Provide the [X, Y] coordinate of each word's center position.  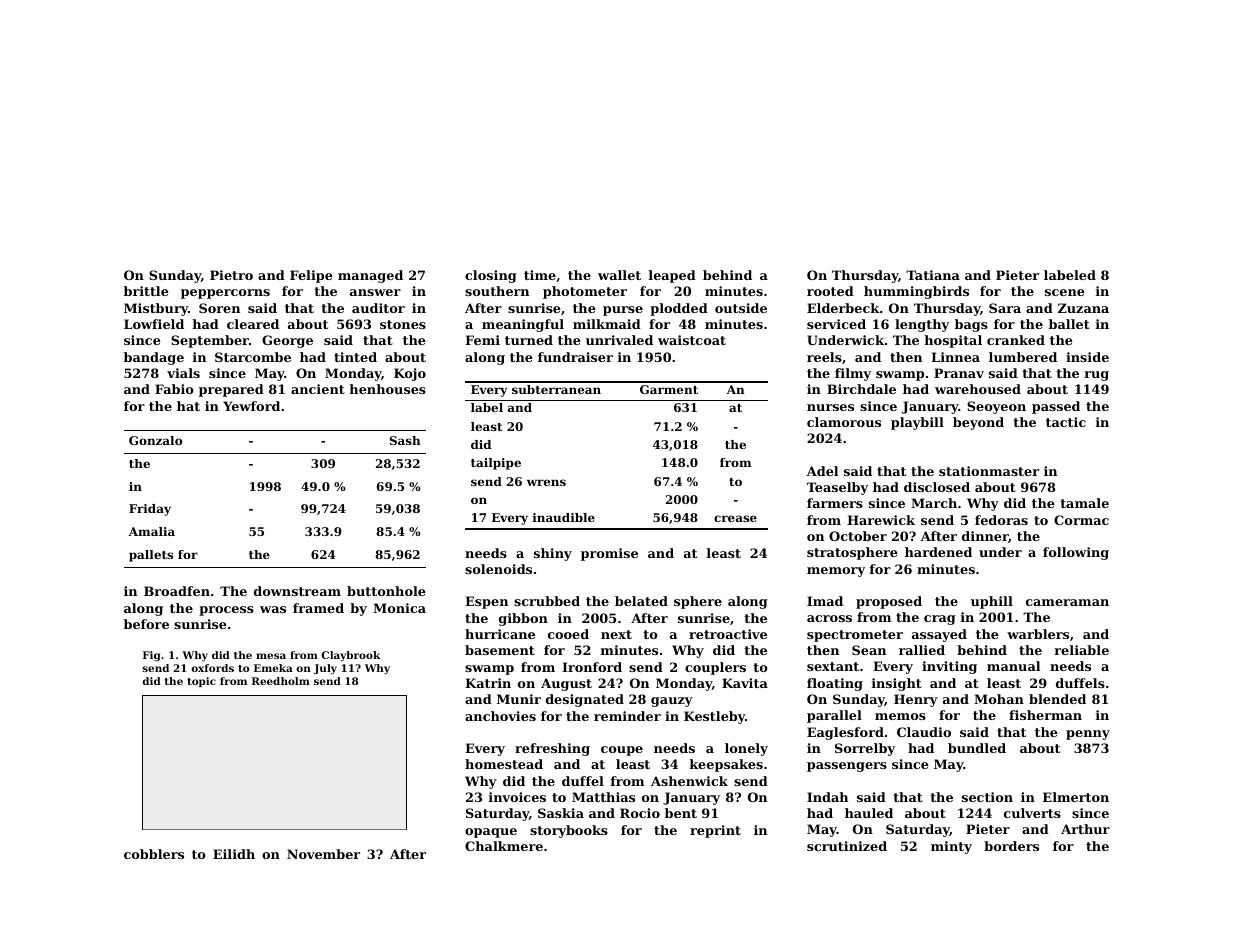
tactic [1066, 422]
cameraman [1067, 602]
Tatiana [933, 275]
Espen [486, 602]
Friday [150, 510]
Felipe [311, 276]
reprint [715, 831]
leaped [672, 276]
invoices [517, 797]
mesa [271, 656]
